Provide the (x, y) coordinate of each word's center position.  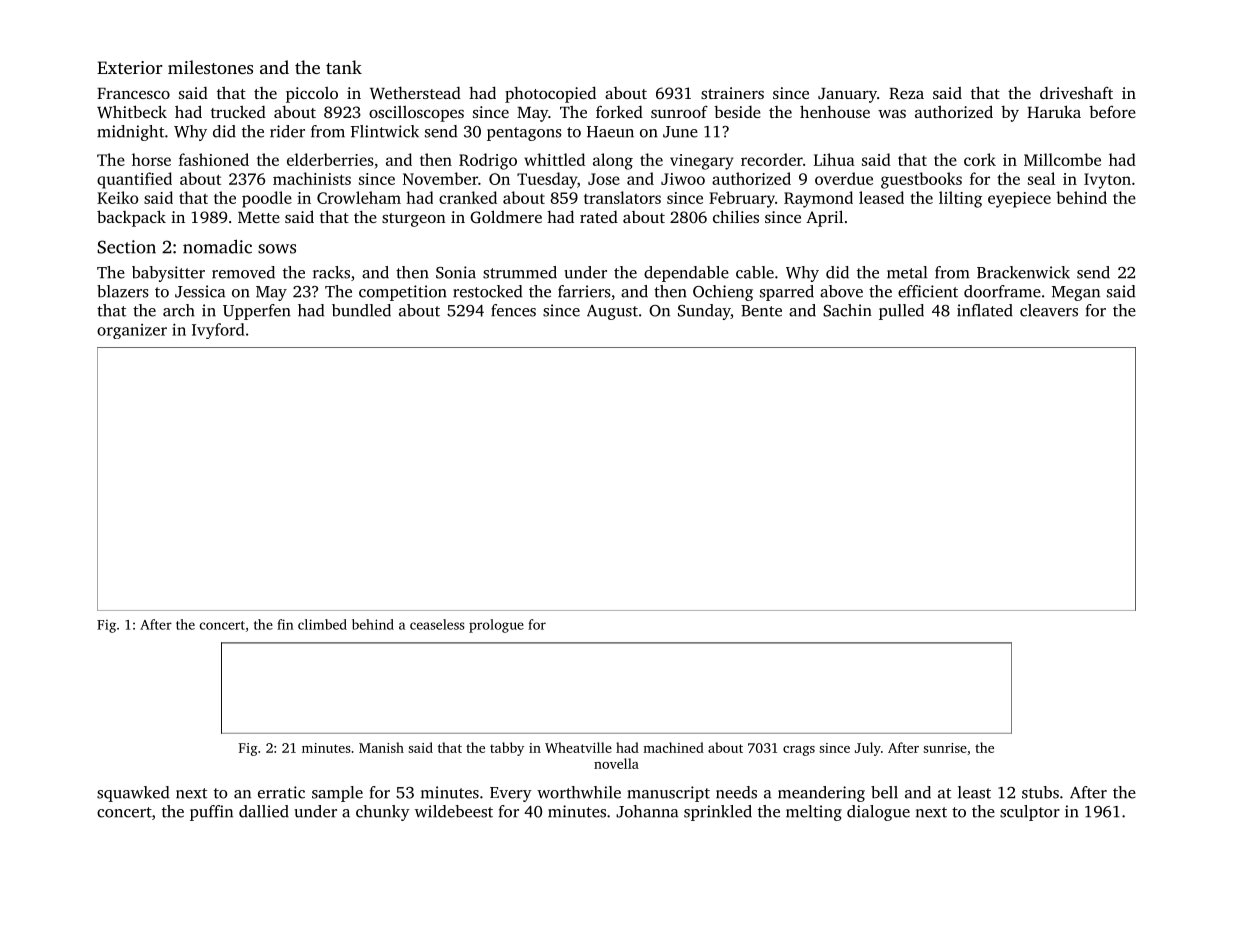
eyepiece (1019, 200)
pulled (901, 312)
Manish (381, 747)
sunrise (945, 748)
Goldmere (506, 216)
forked (619, 111)
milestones (210, 67)
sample (337, 794)
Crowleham (359, 197)
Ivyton (1107, 181)
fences (513, 310)
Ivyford (218, 331)
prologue (496, 626)
